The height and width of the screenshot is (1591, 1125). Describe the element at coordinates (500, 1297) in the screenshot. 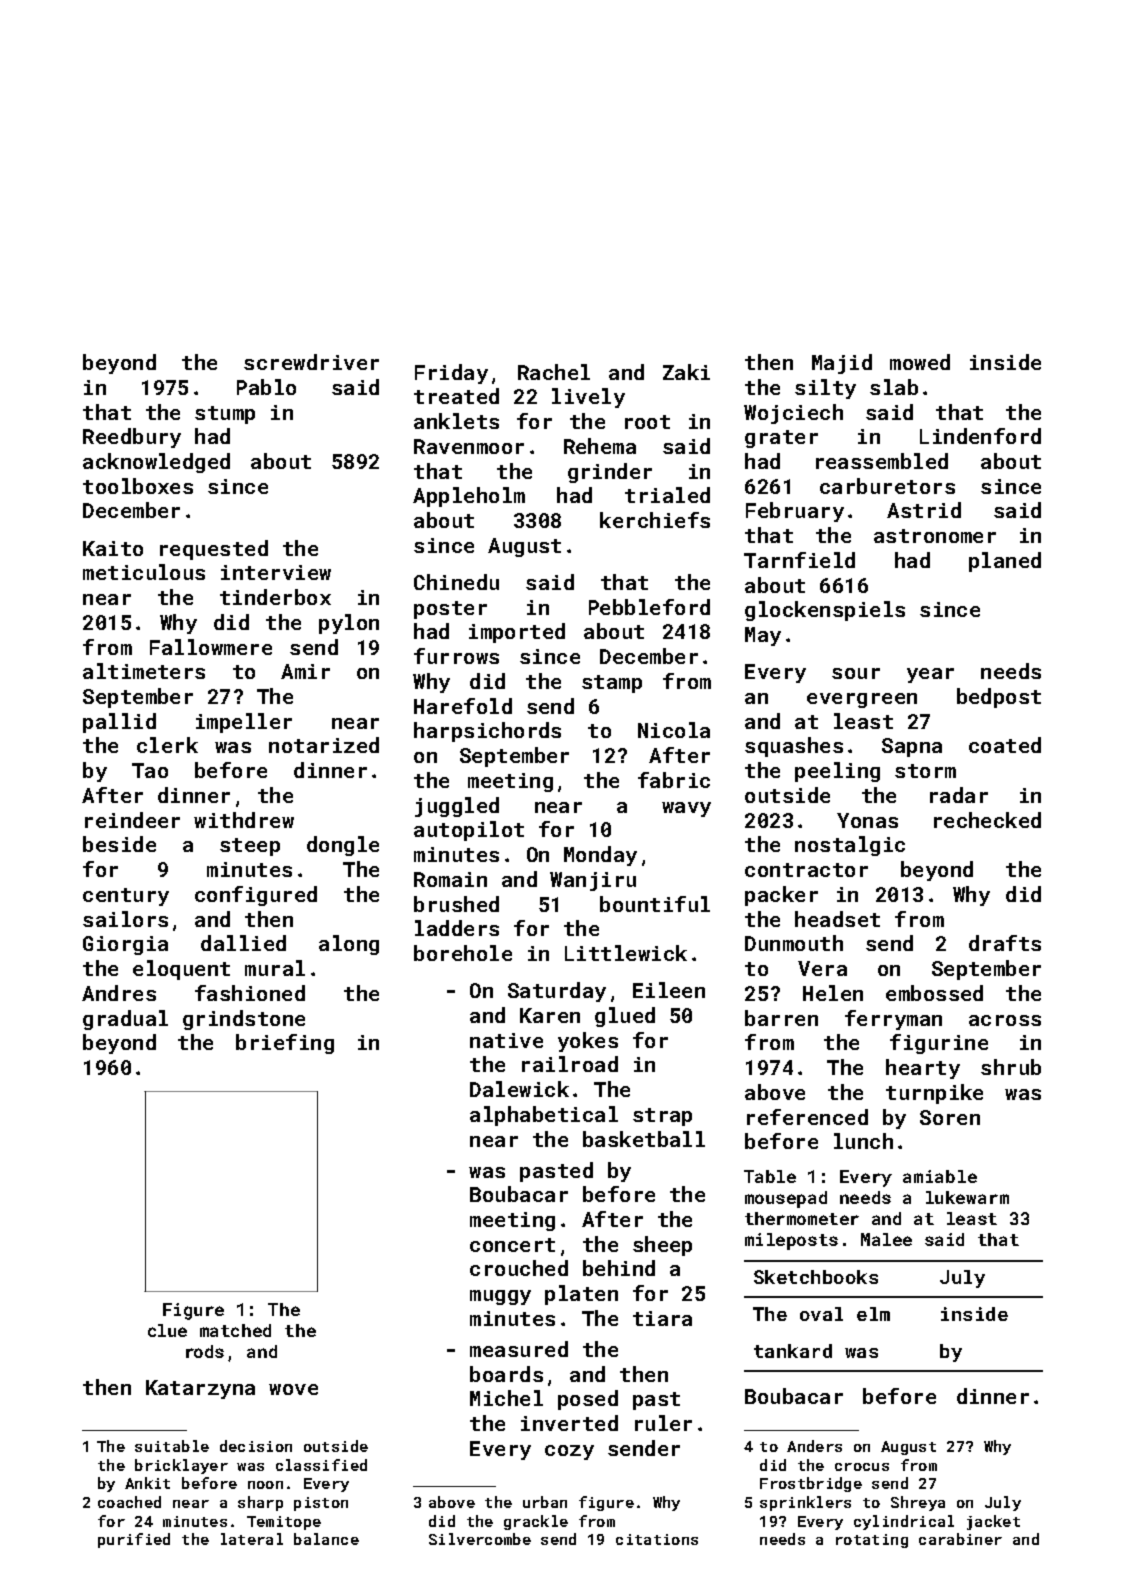

I see `muggy` at that location.
